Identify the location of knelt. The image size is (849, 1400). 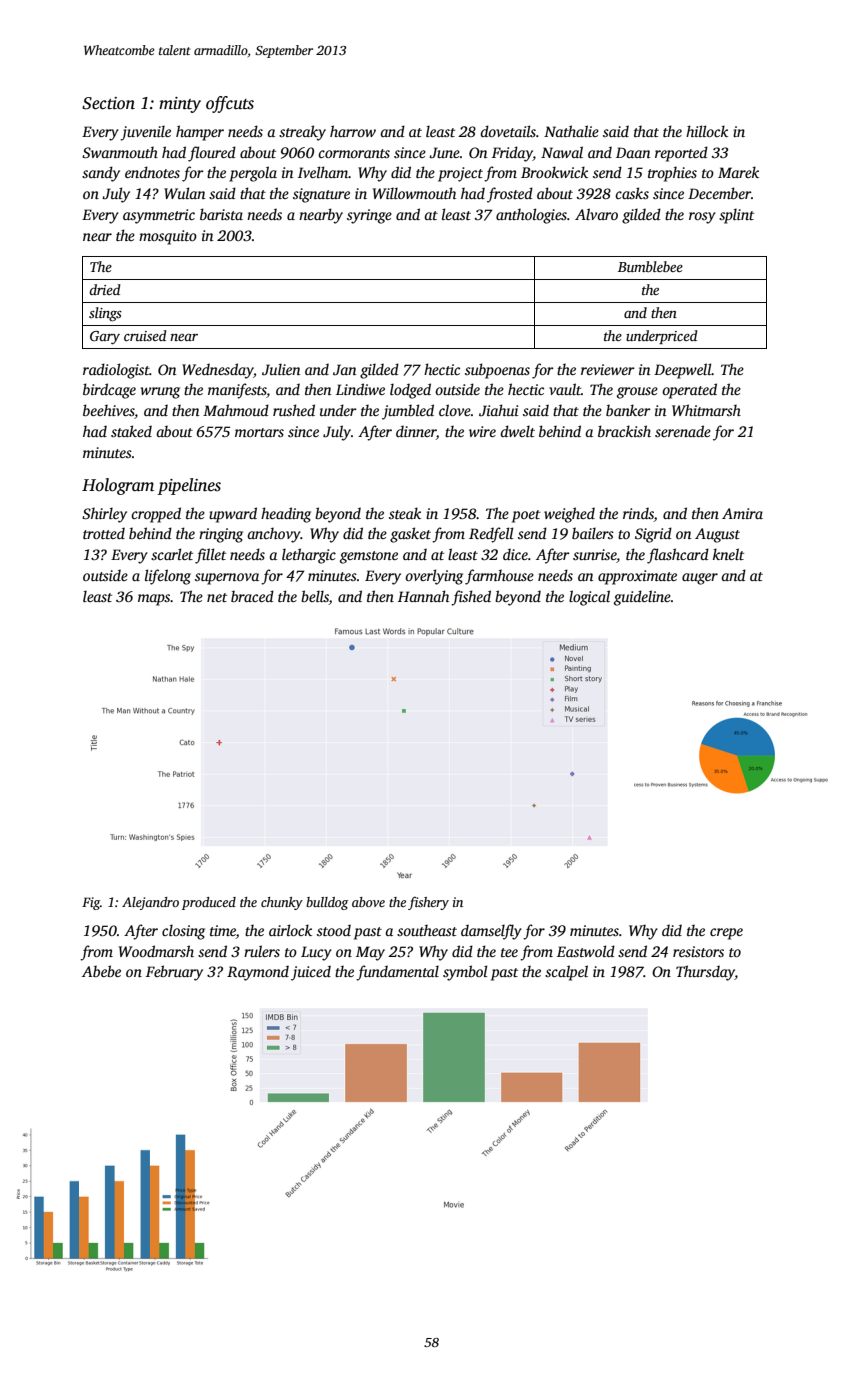
(728, 554).
